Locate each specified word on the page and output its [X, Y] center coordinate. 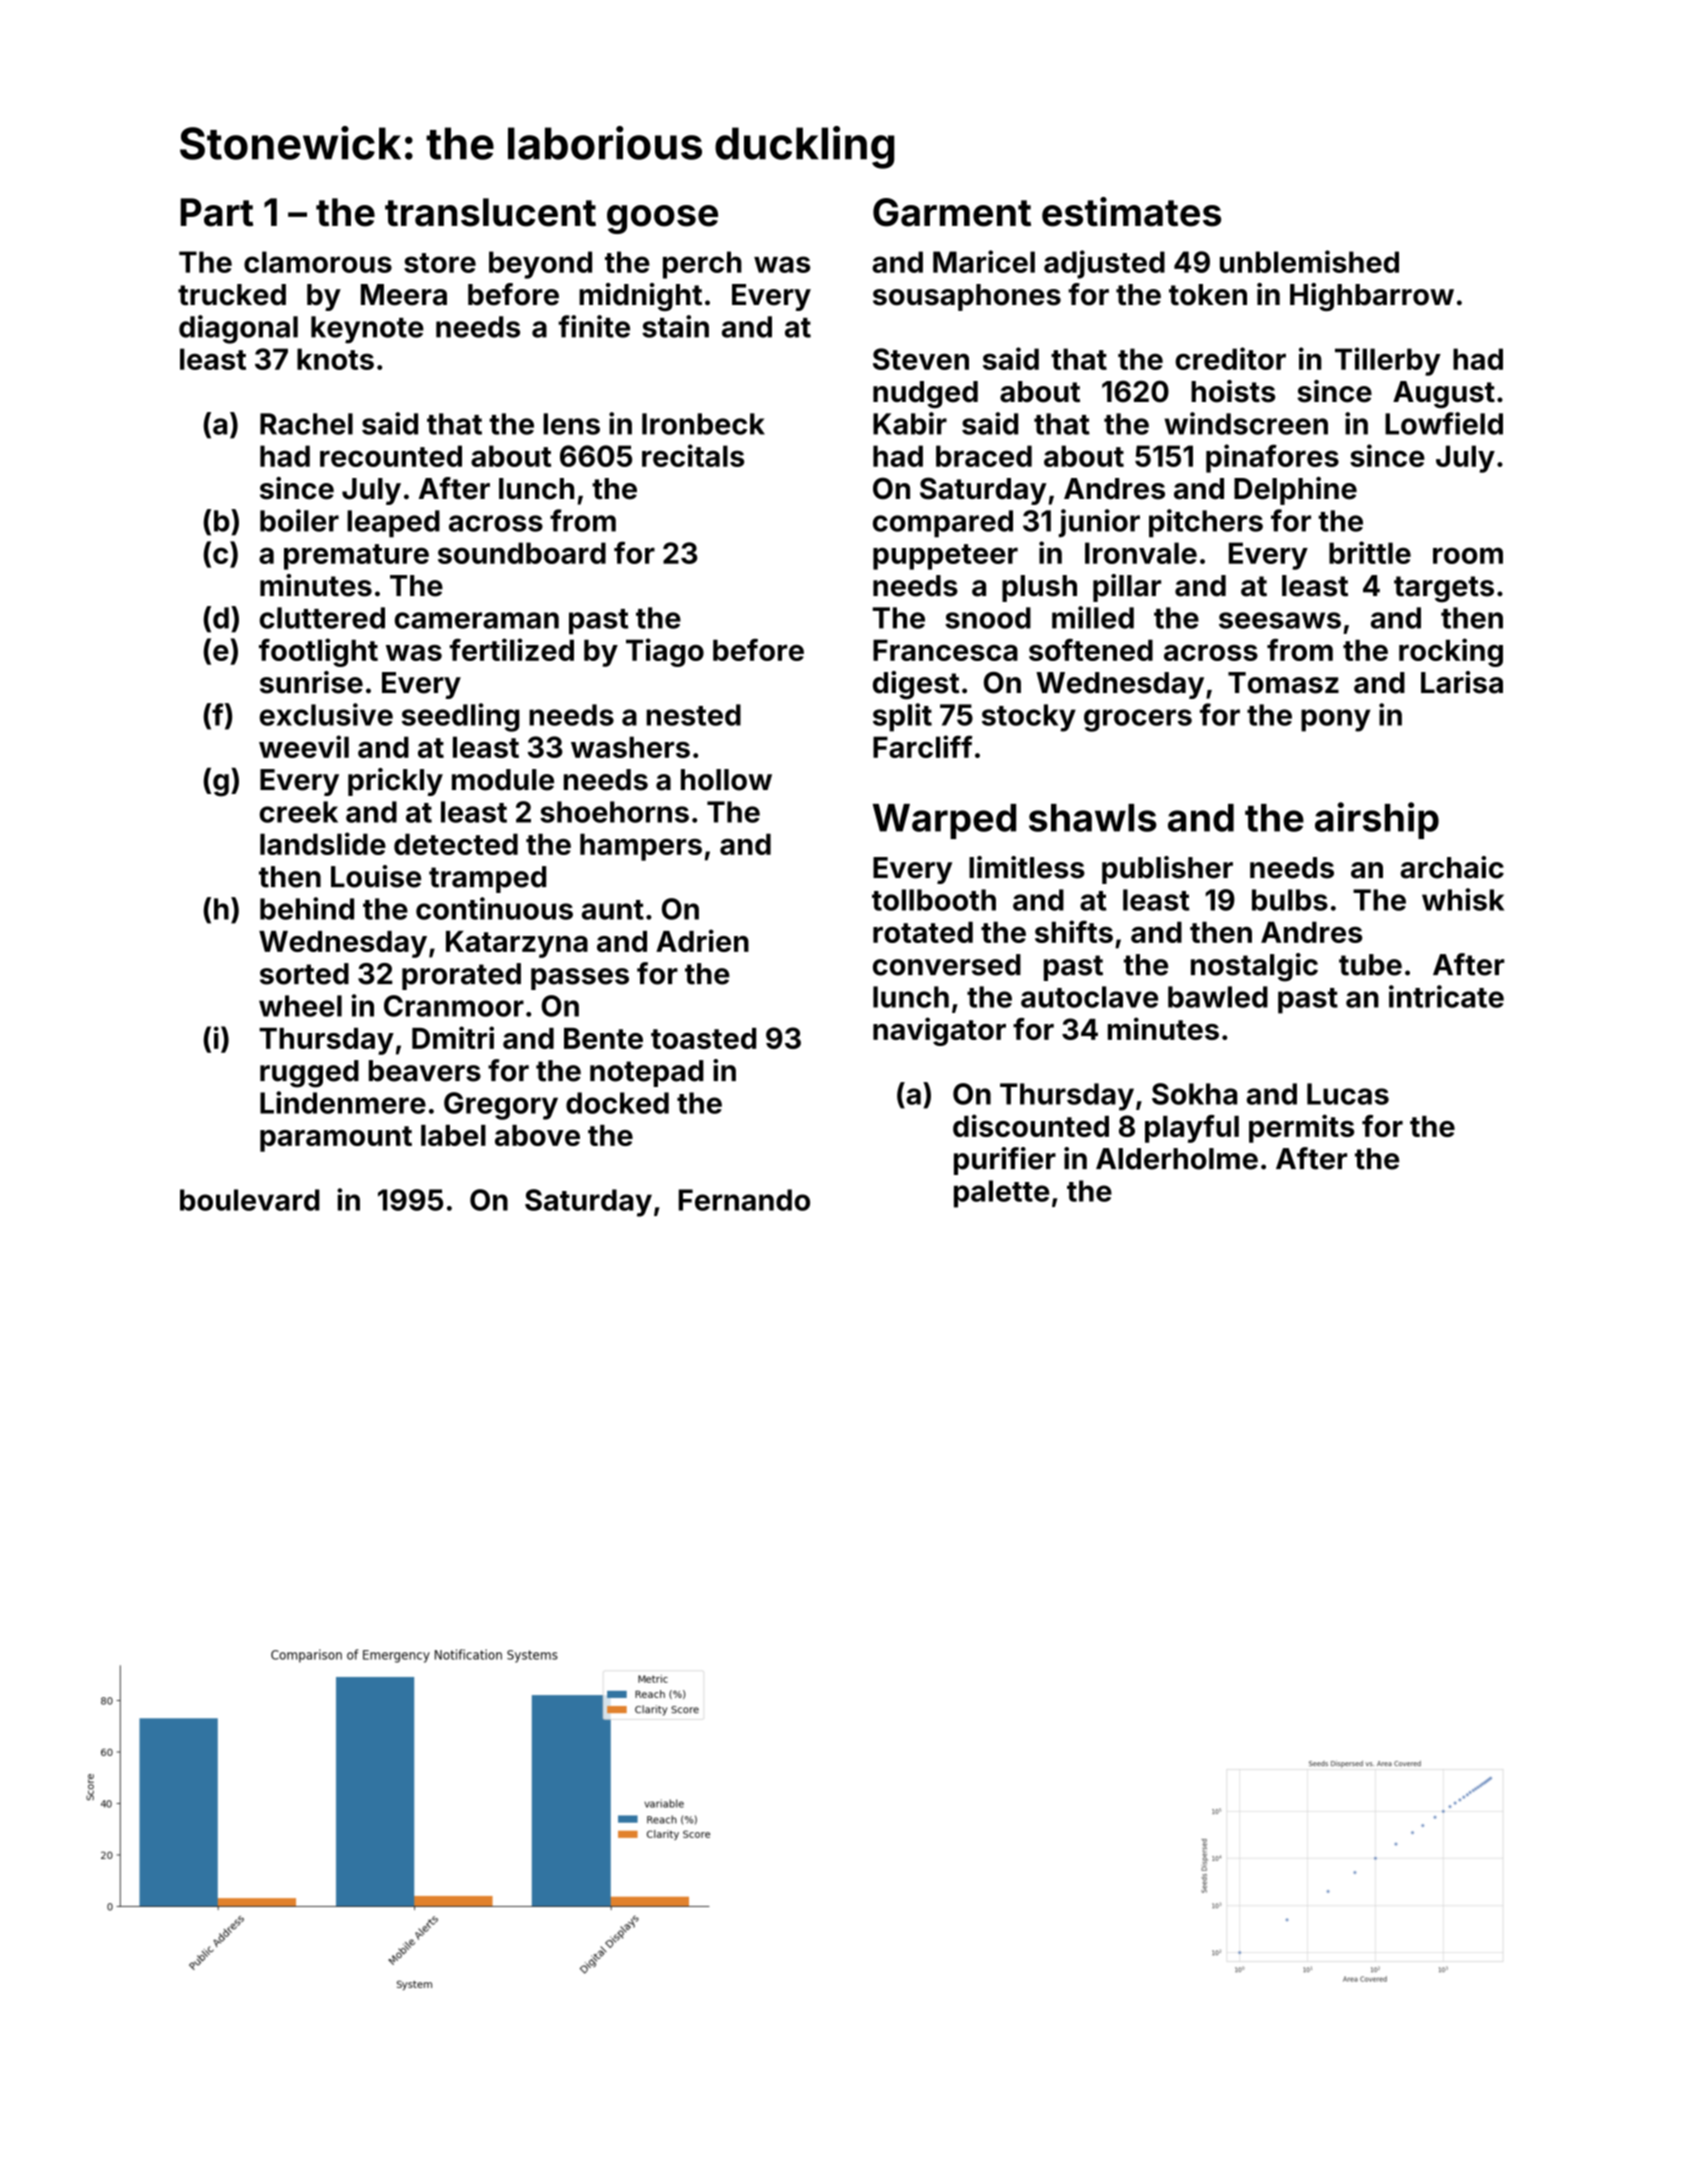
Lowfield [1444, 423]
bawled [1218, 997]
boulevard [250, 1200]
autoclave [1089, 997]
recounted [391, 456]
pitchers [1206, 523]
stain [675, 326]
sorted [304, 974]
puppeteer [945, 557]
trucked [232, 295]
